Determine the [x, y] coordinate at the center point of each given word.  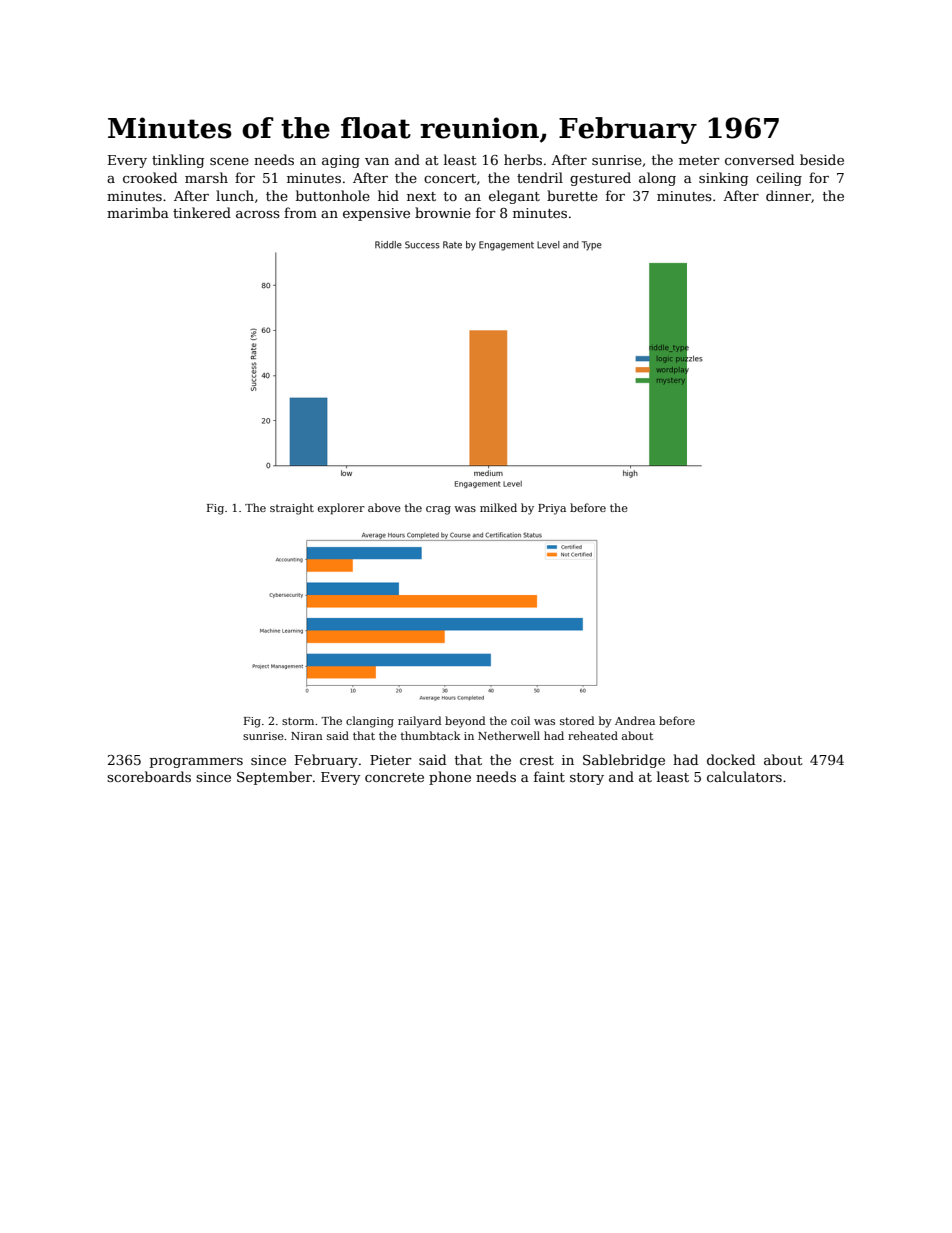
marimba [138, 212]
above [384, 507]
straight [292, 509]
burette [572, 195]
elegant [514, 197]
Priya [552, 509]
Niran [307, 736]
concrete [394, 777]
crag [438, 510]
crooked [150, 177]
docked [731, 759]
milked [498, 507]
